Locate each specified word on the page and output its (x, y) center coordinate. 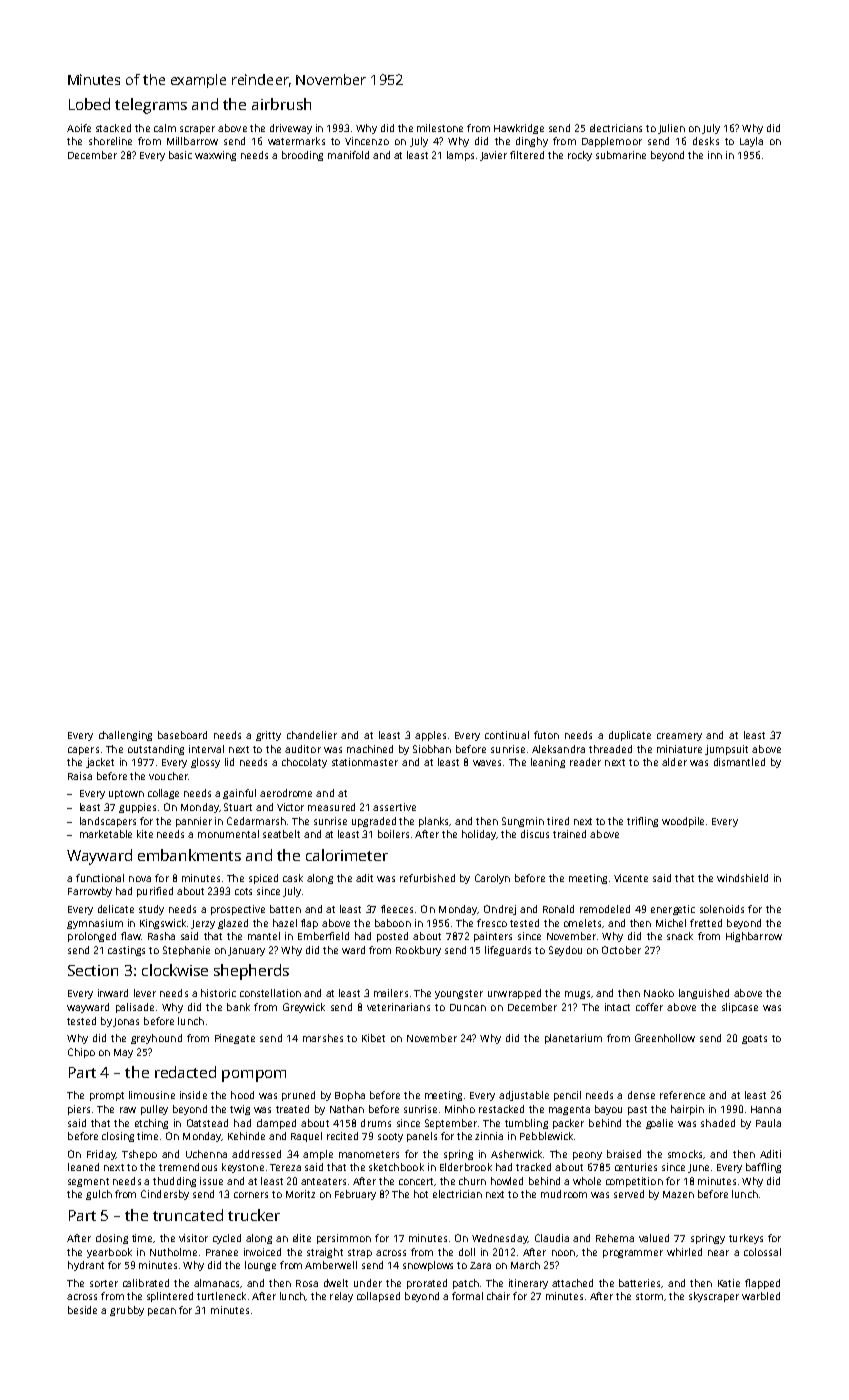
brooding (302, 156)
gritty (268, 736)
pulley (154, 1110)
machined (370, 749)
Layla (751, 142)
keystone (243, 1168)
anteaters (323, 1181)
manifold (348, 155)
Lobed (89, 104)
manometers (369, 1154)
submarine (621, 155)
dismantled (739, 762)
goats (754, 1039)
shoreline (110, 141)
